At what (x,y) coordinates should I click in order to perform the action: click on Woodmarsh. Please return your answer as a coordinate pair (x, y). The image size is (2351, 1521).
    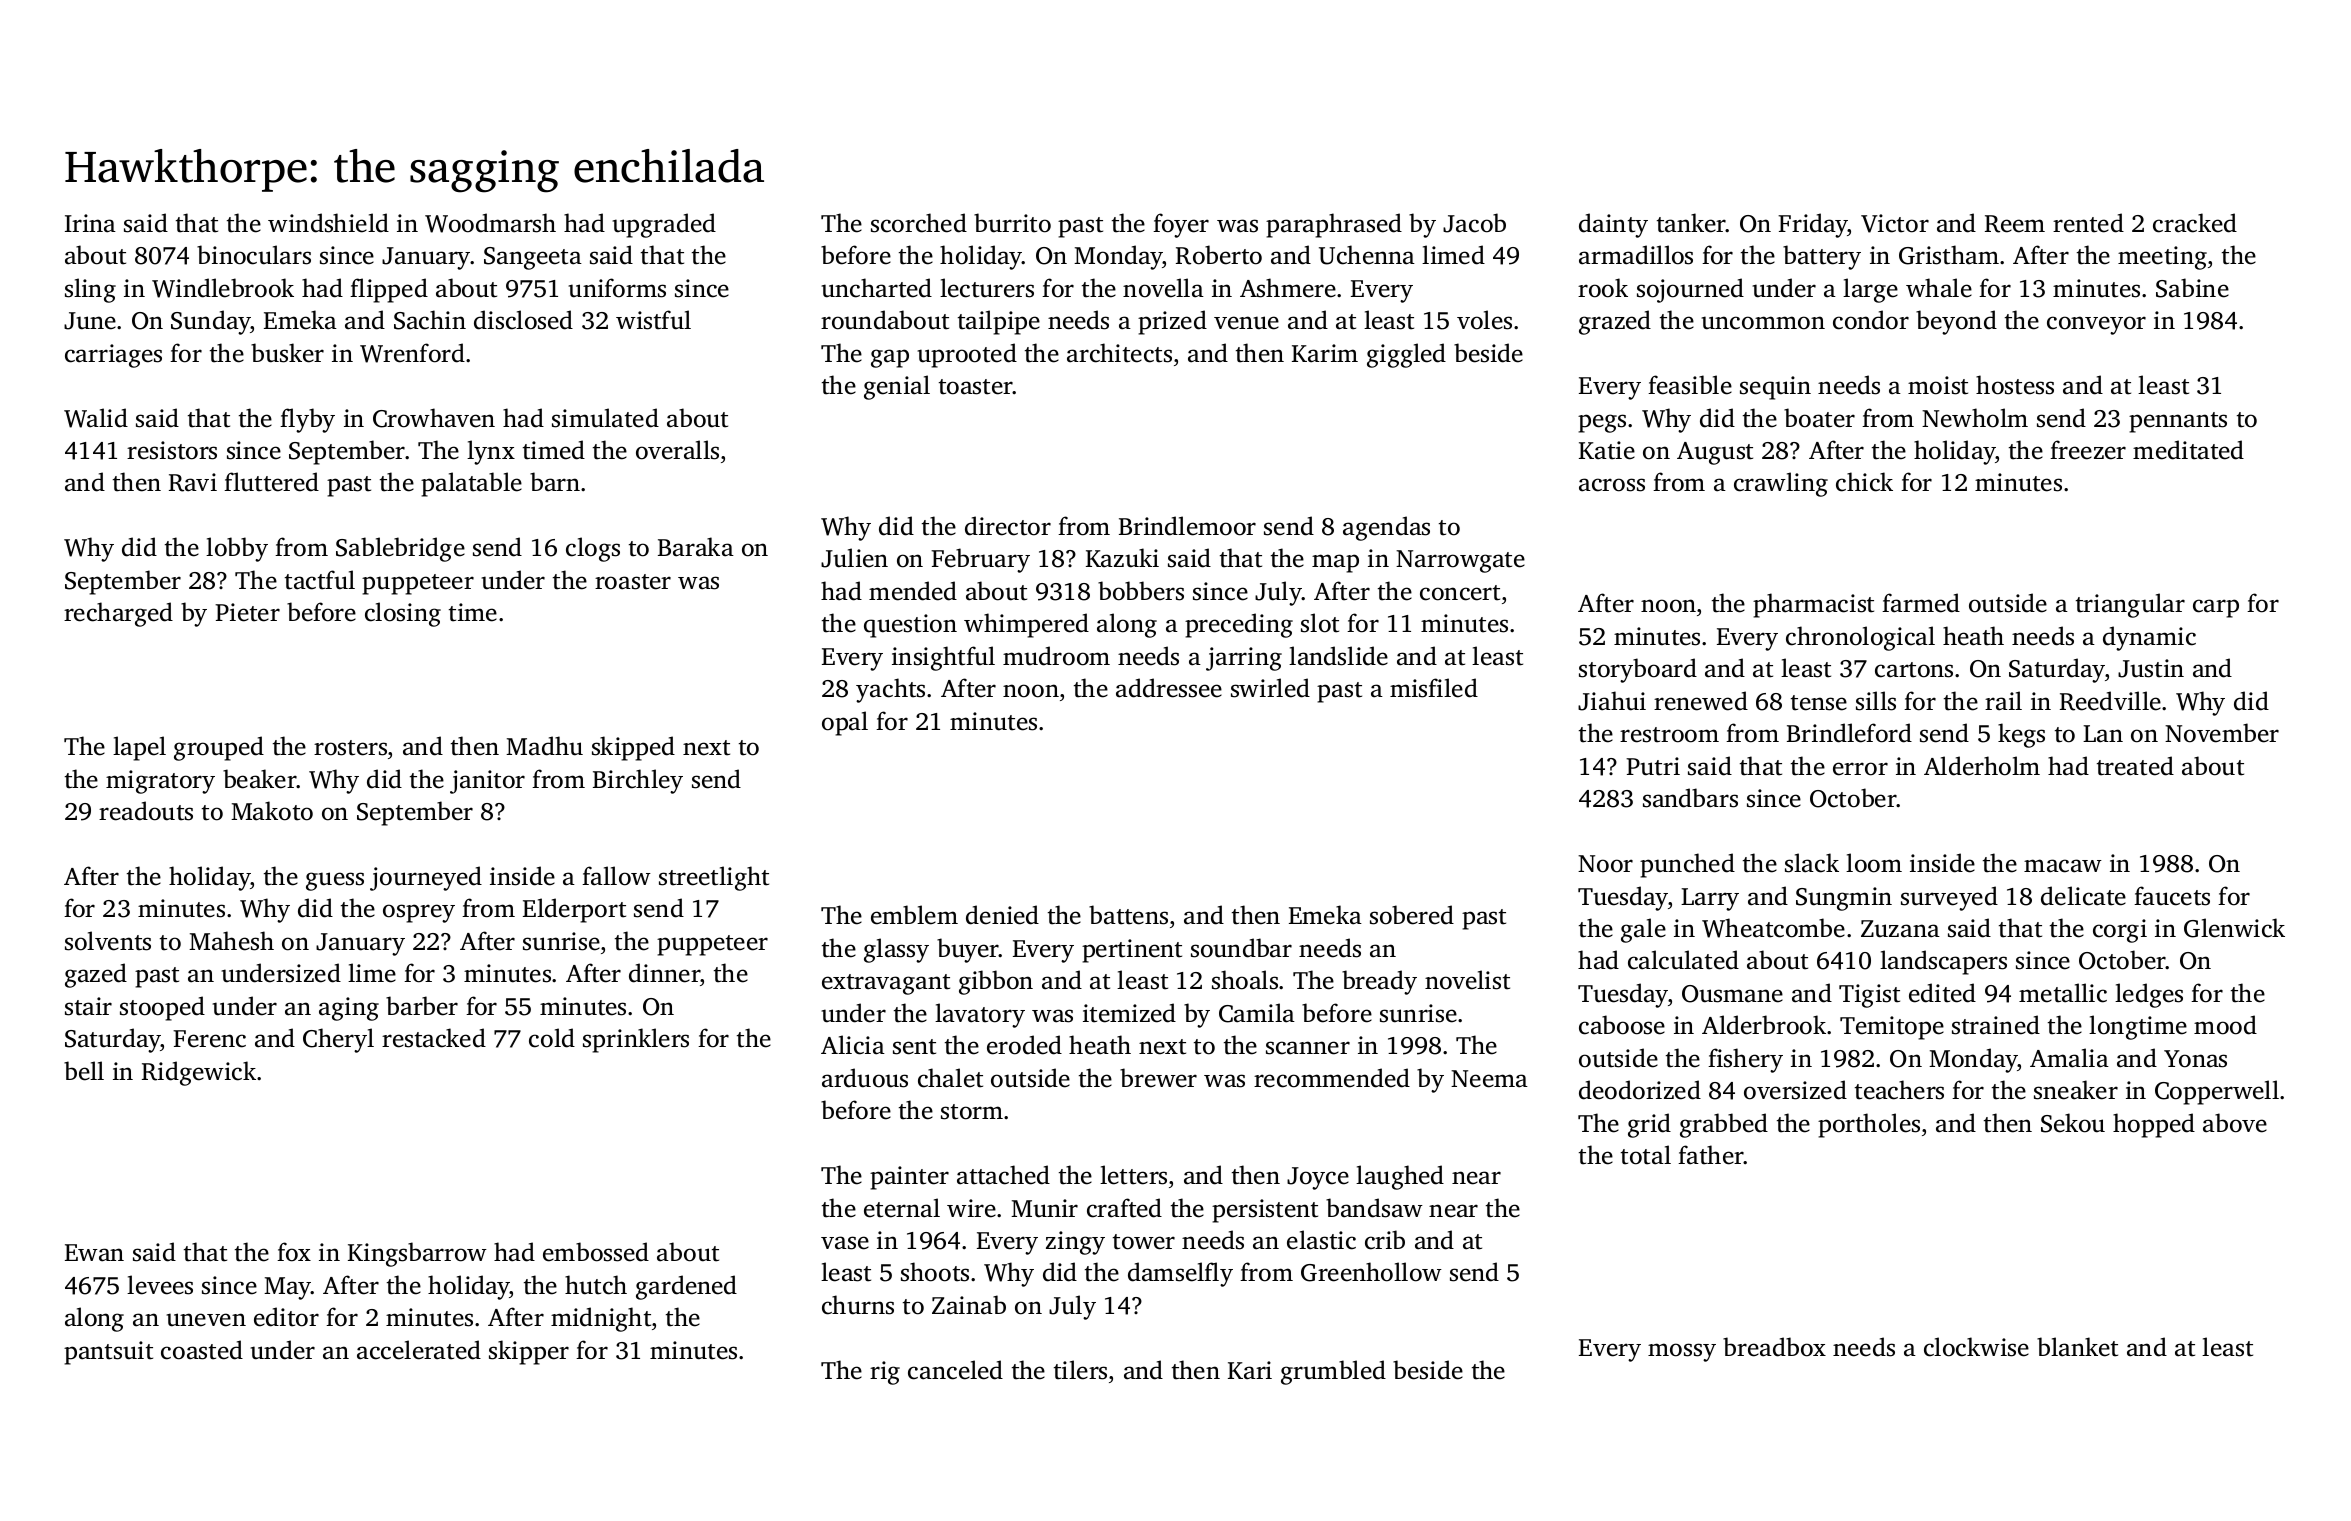
    Looking at the image, I should click on (490, 223).
